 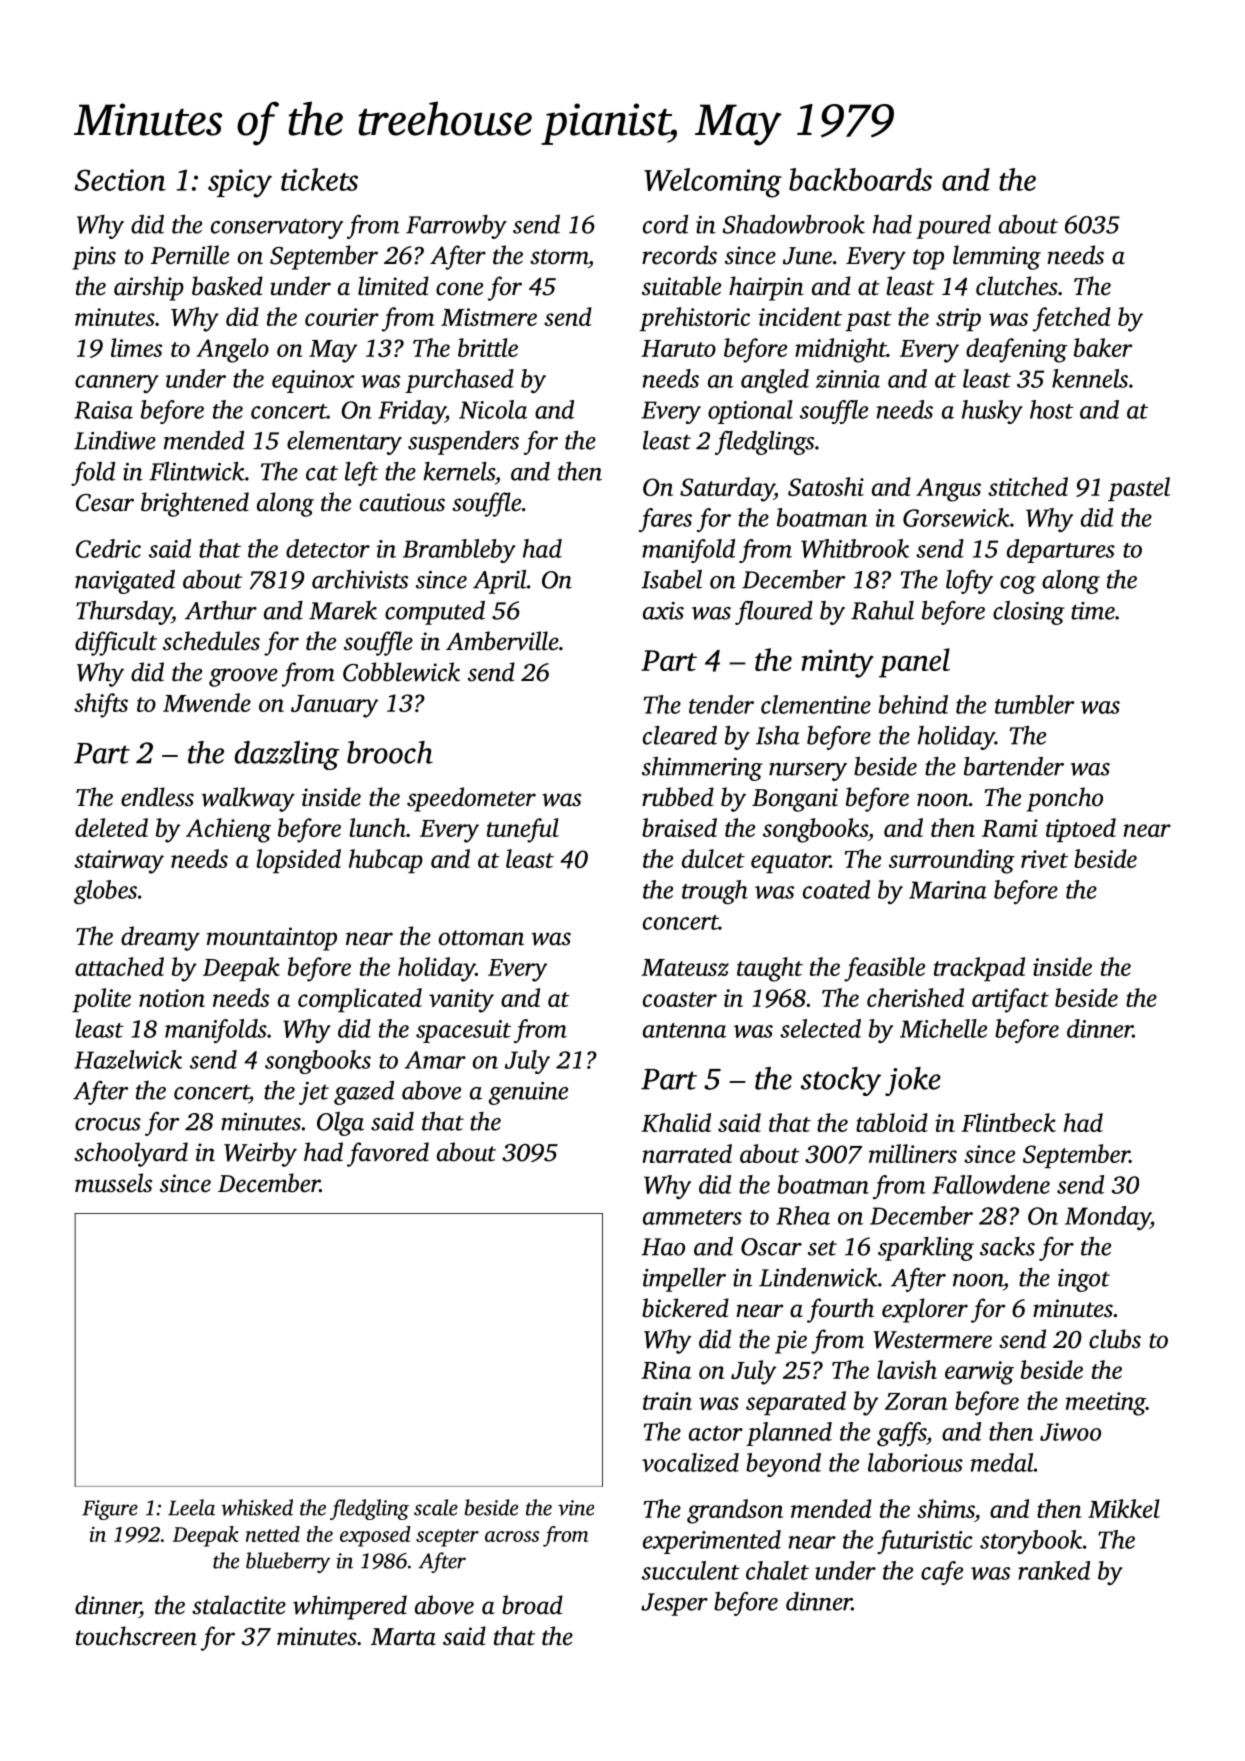 I want to click on tumbler, so click(x=1034, y=704).
